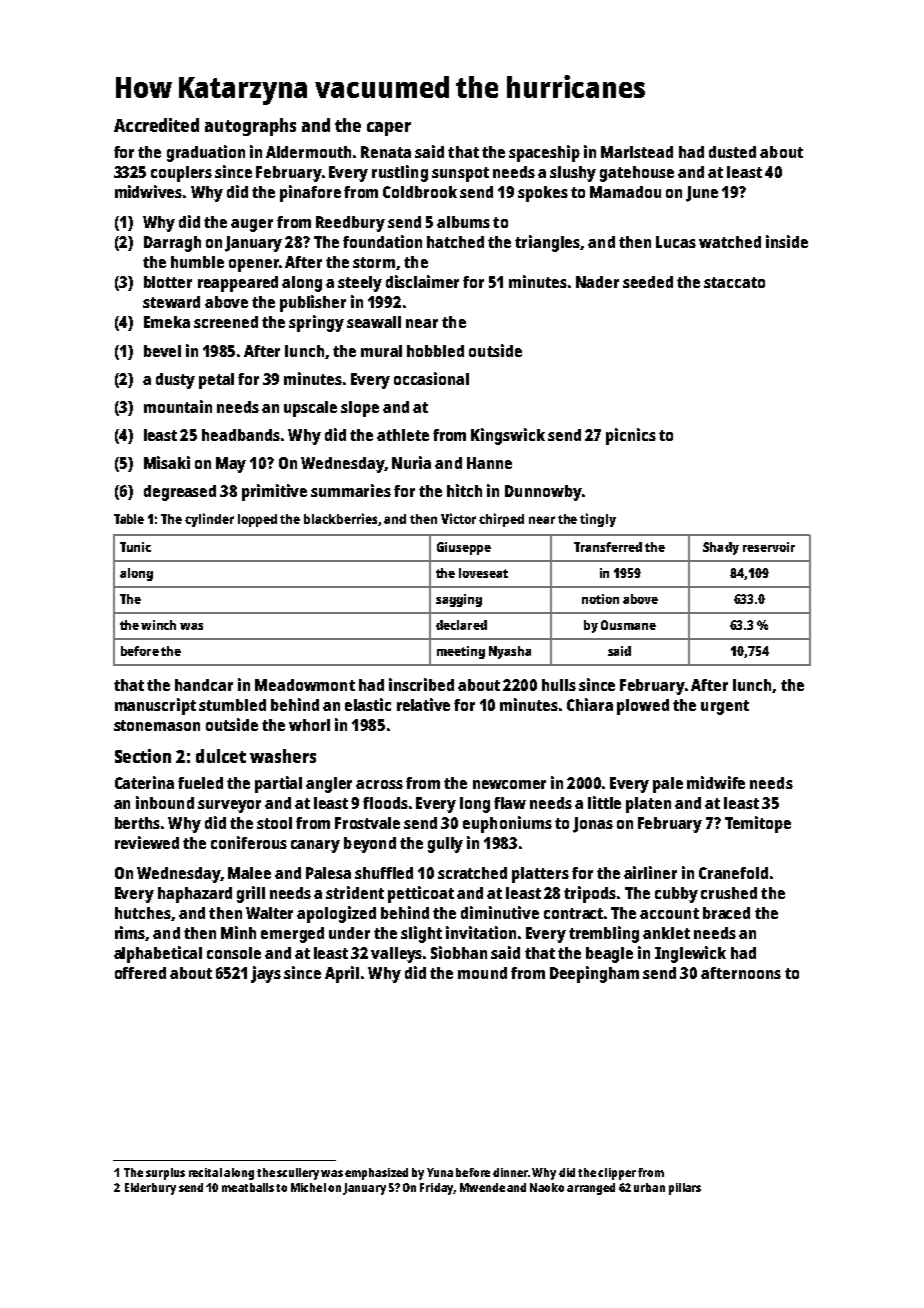  What do you see at coordinates (598, 520) in the page?
I see `tingly` at bounding box center [598, 520].
